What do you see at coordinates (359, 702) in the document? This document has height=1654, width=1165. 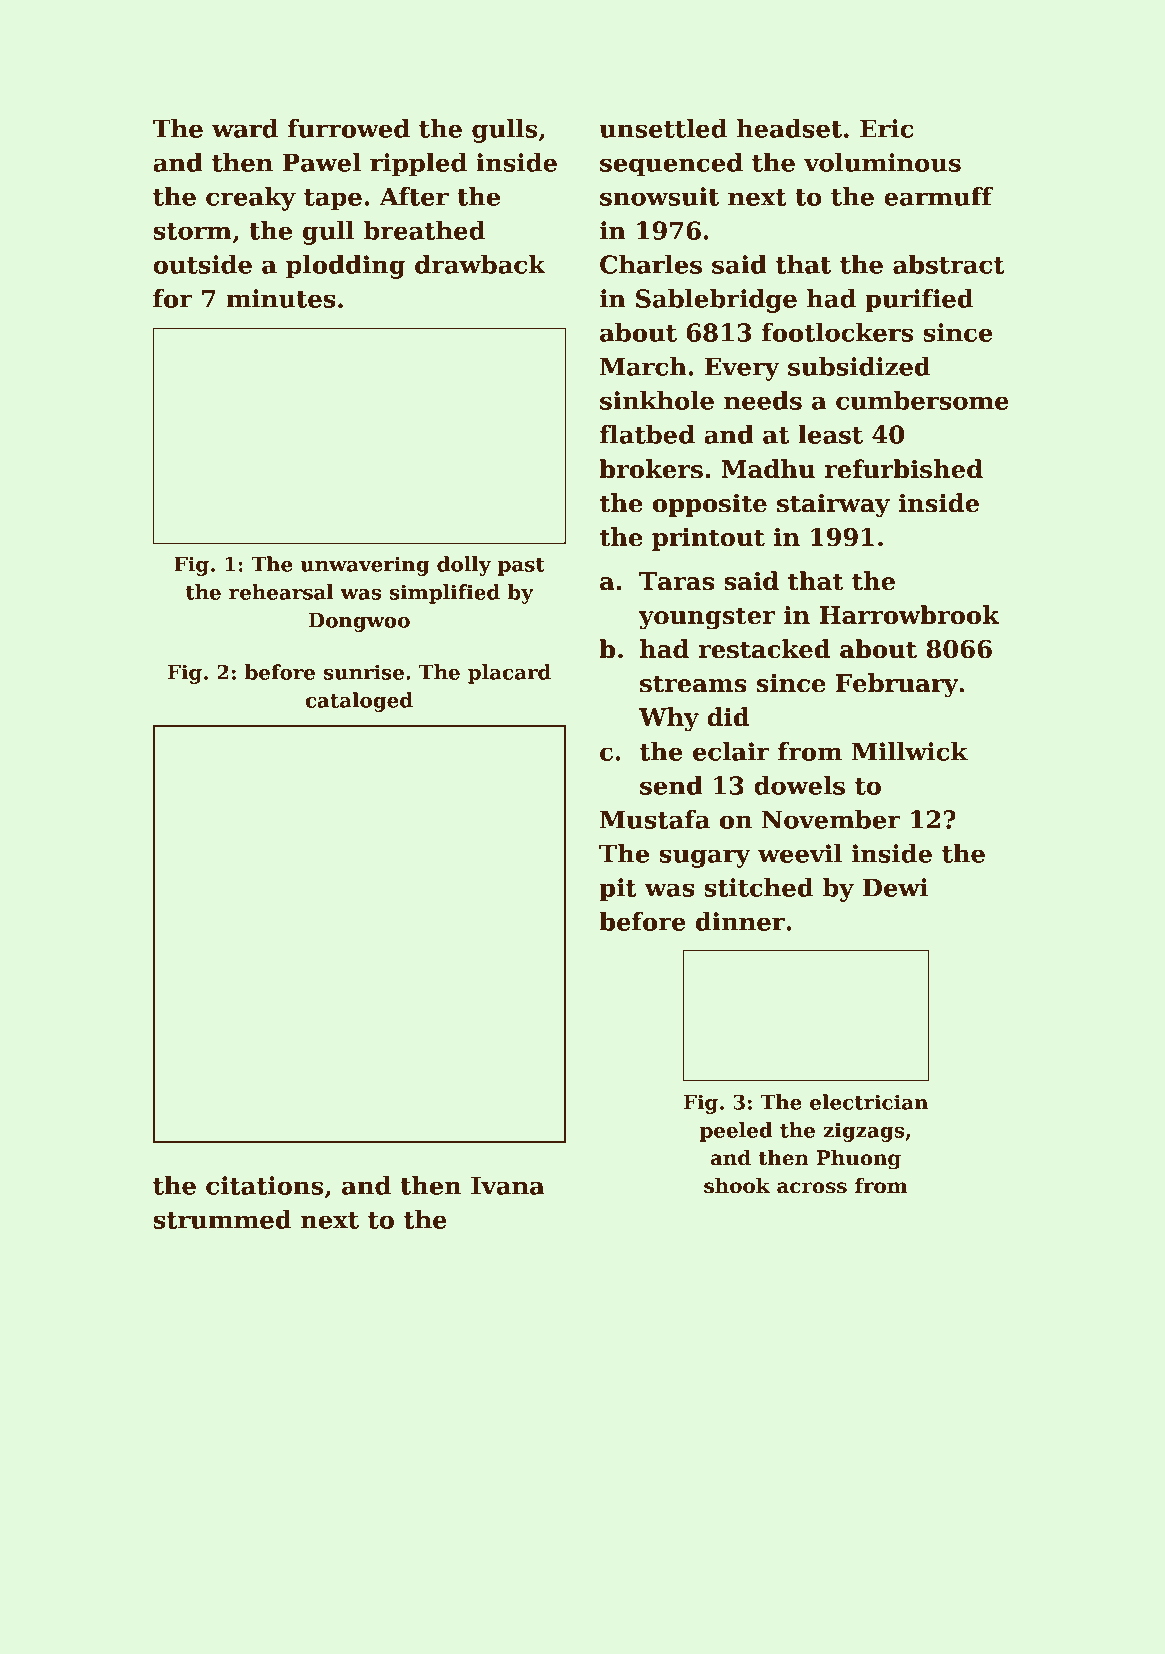 I see `cataloged` at bounding box center [359, 702].
